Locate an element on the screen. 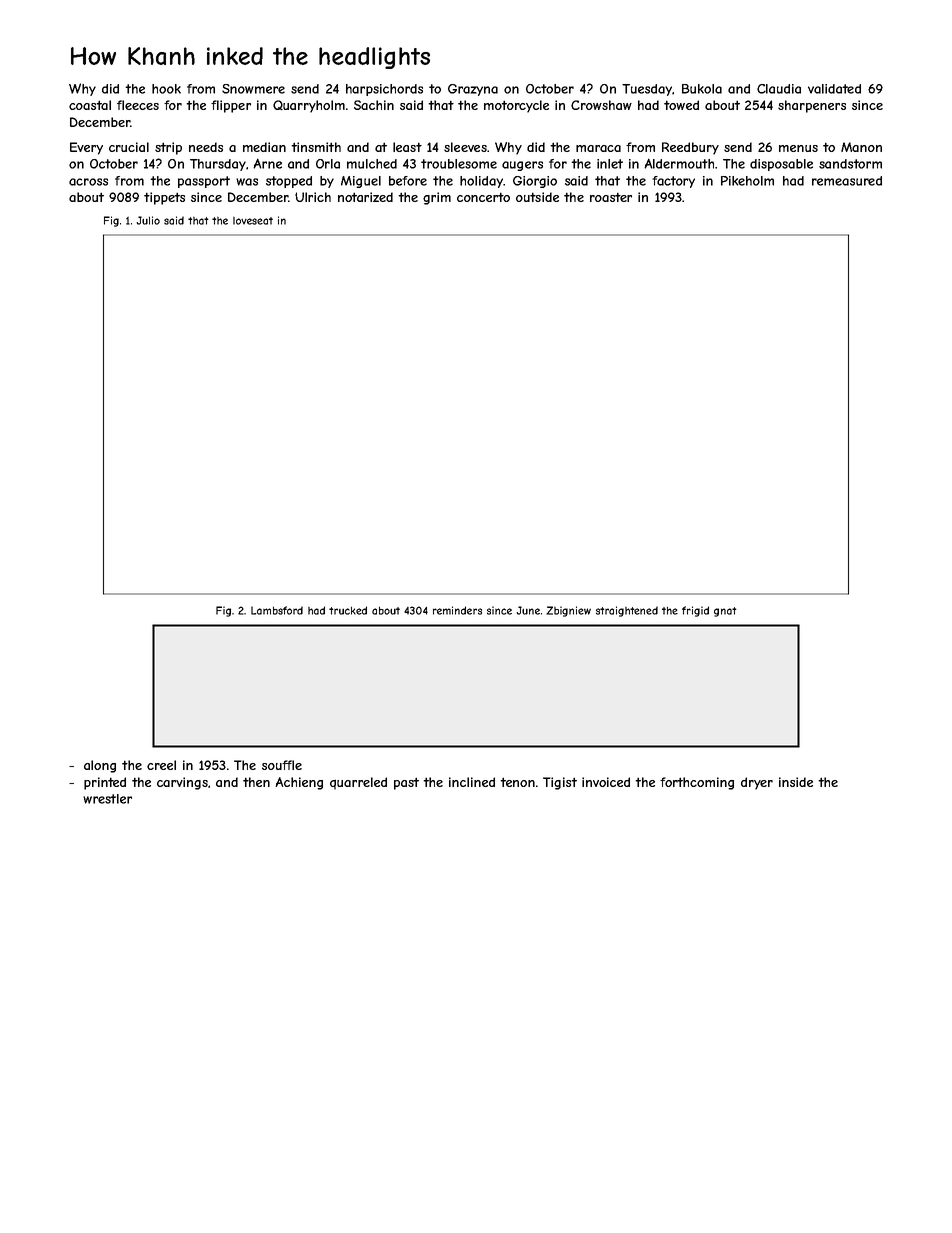  June is located at coordinates (528, 610).
